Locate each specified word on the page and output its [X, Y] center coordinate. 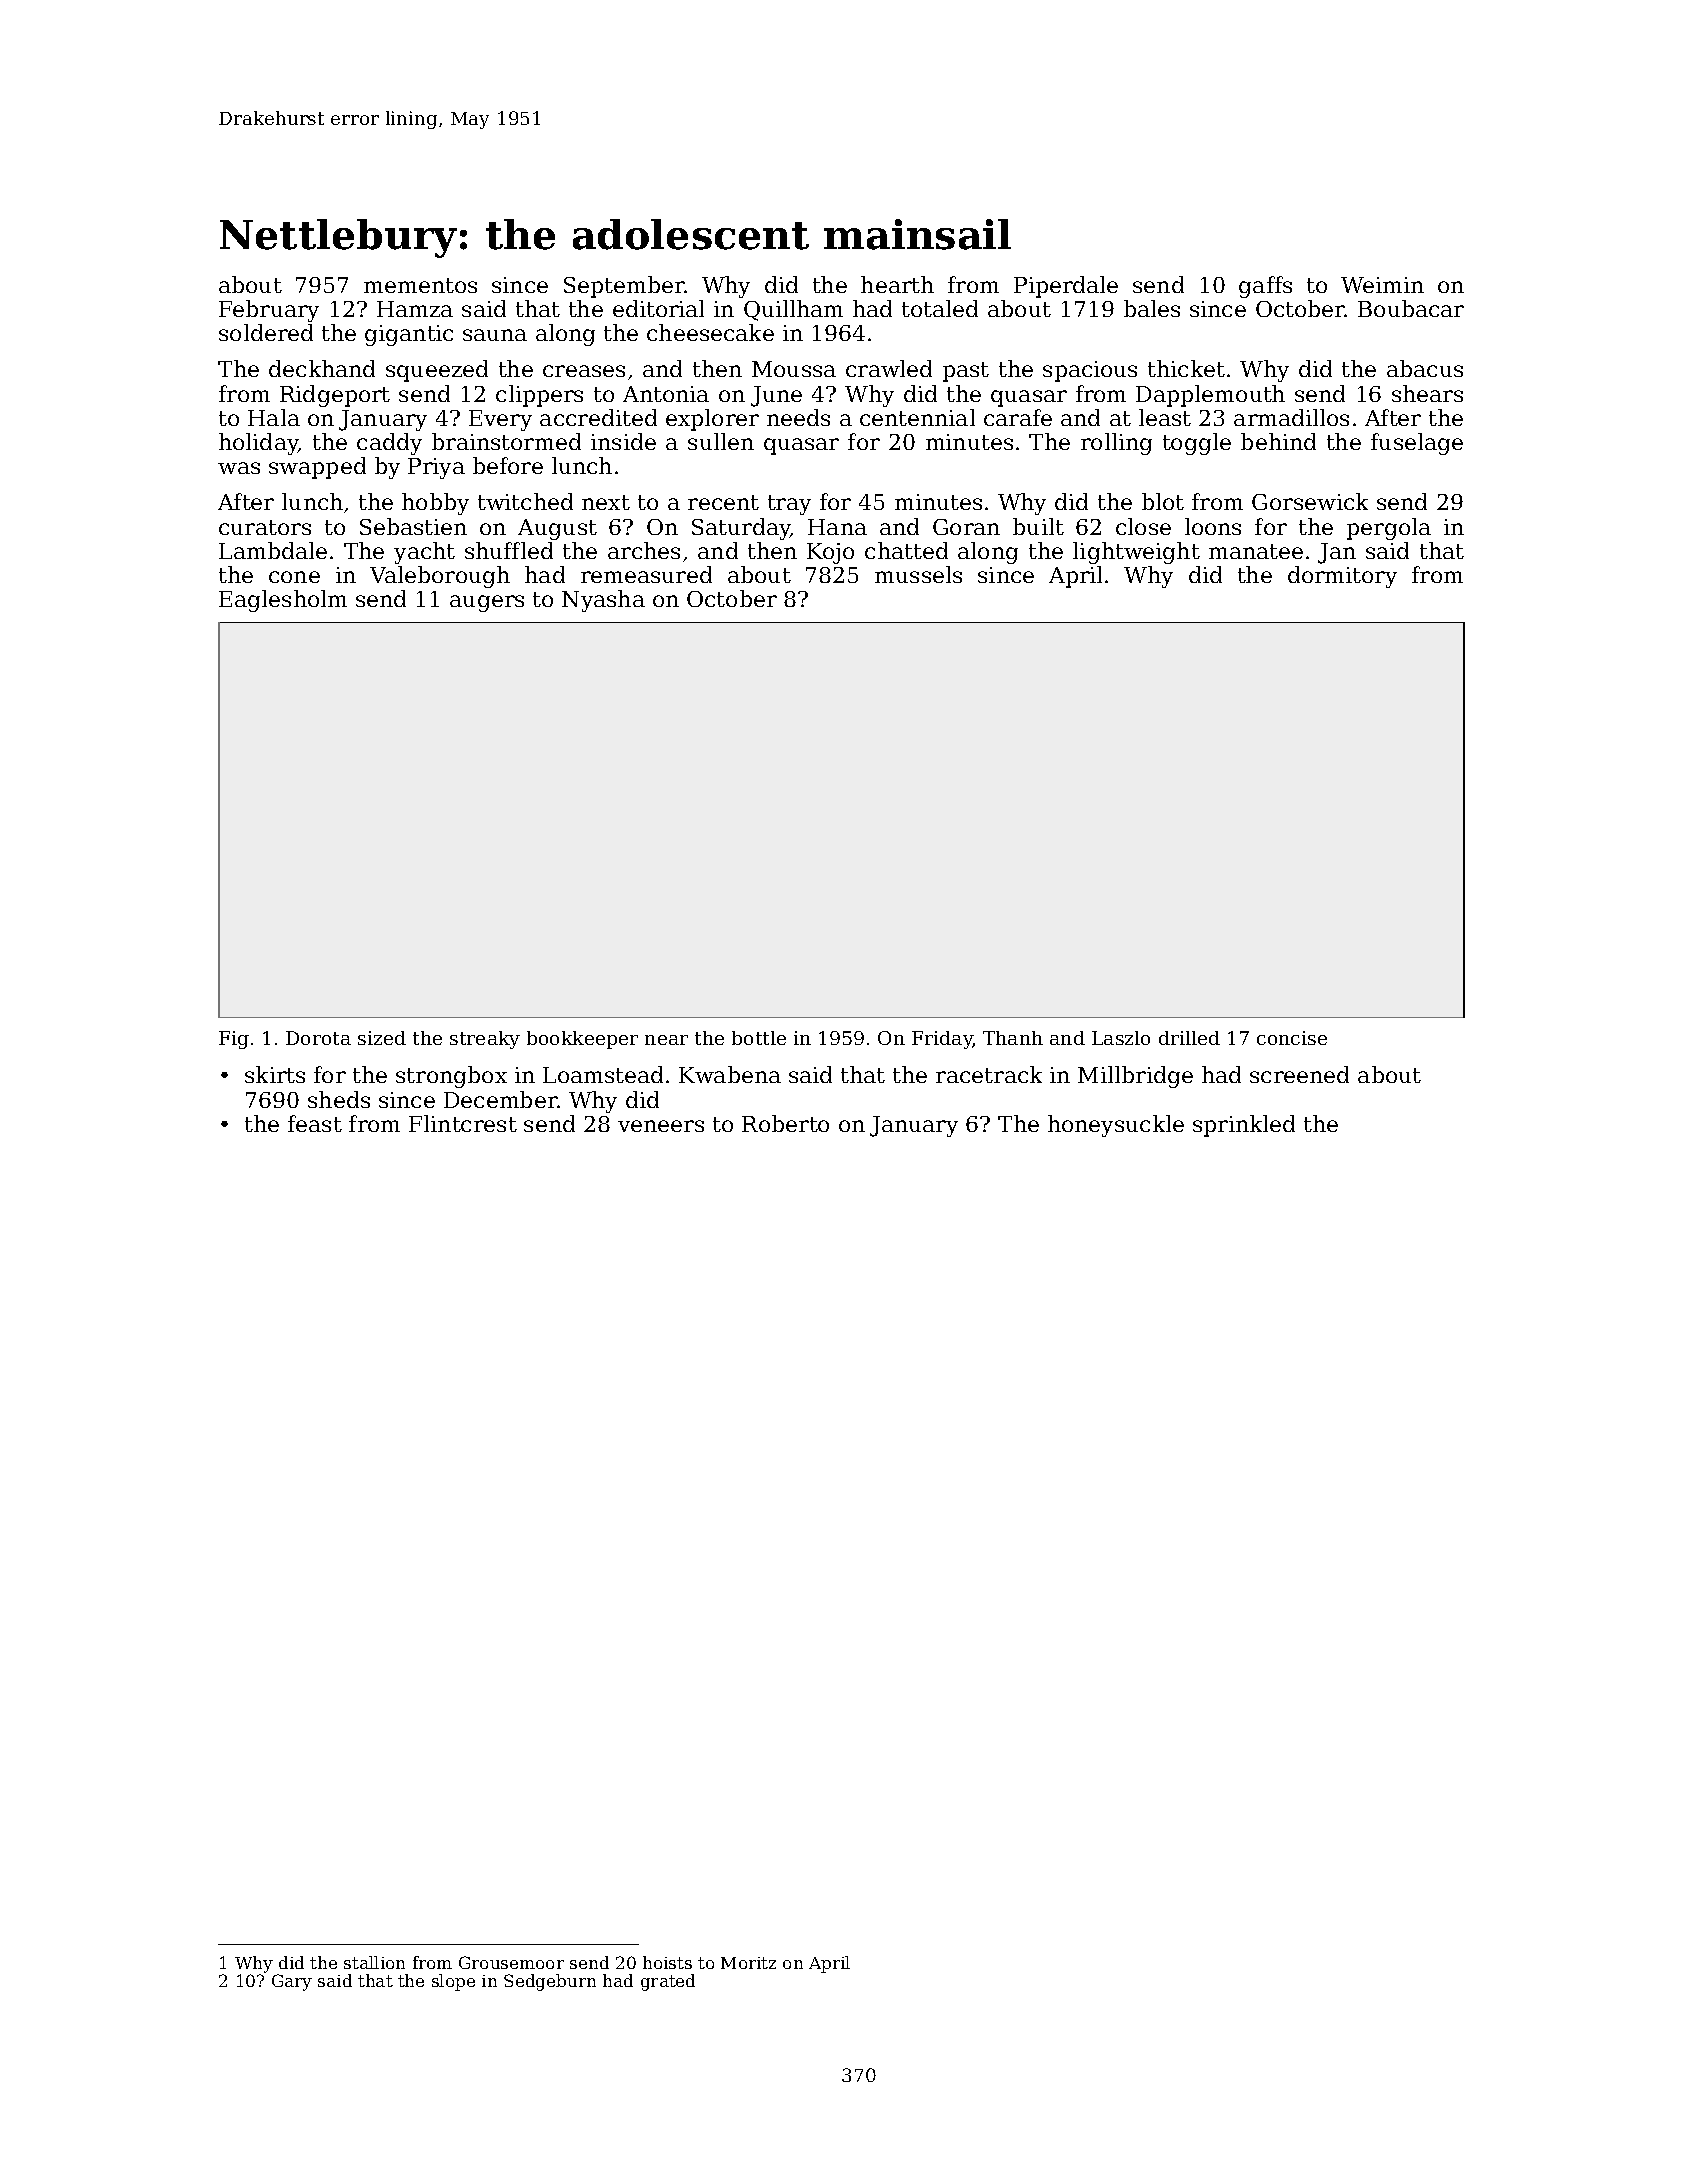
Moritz [748, 1963]
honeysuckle [1116, 1126]
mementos [420, 285]
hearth [897, 284]
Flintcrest [463, 1123]
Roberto [785, 1123]
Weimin [1382, 285]
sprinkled [1244, 1126]
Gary [292, 1982]
